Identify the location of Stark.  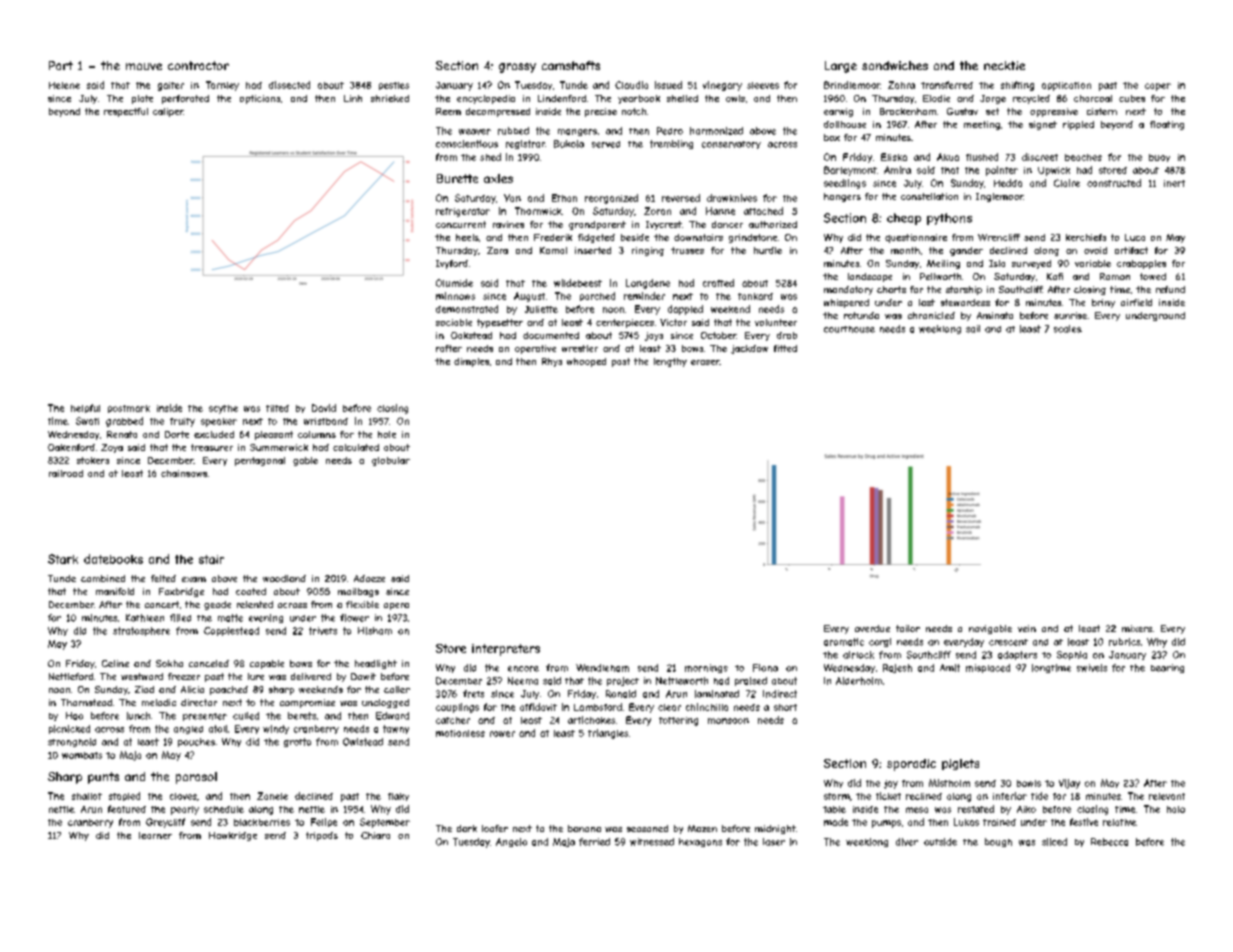
(63, 559).
